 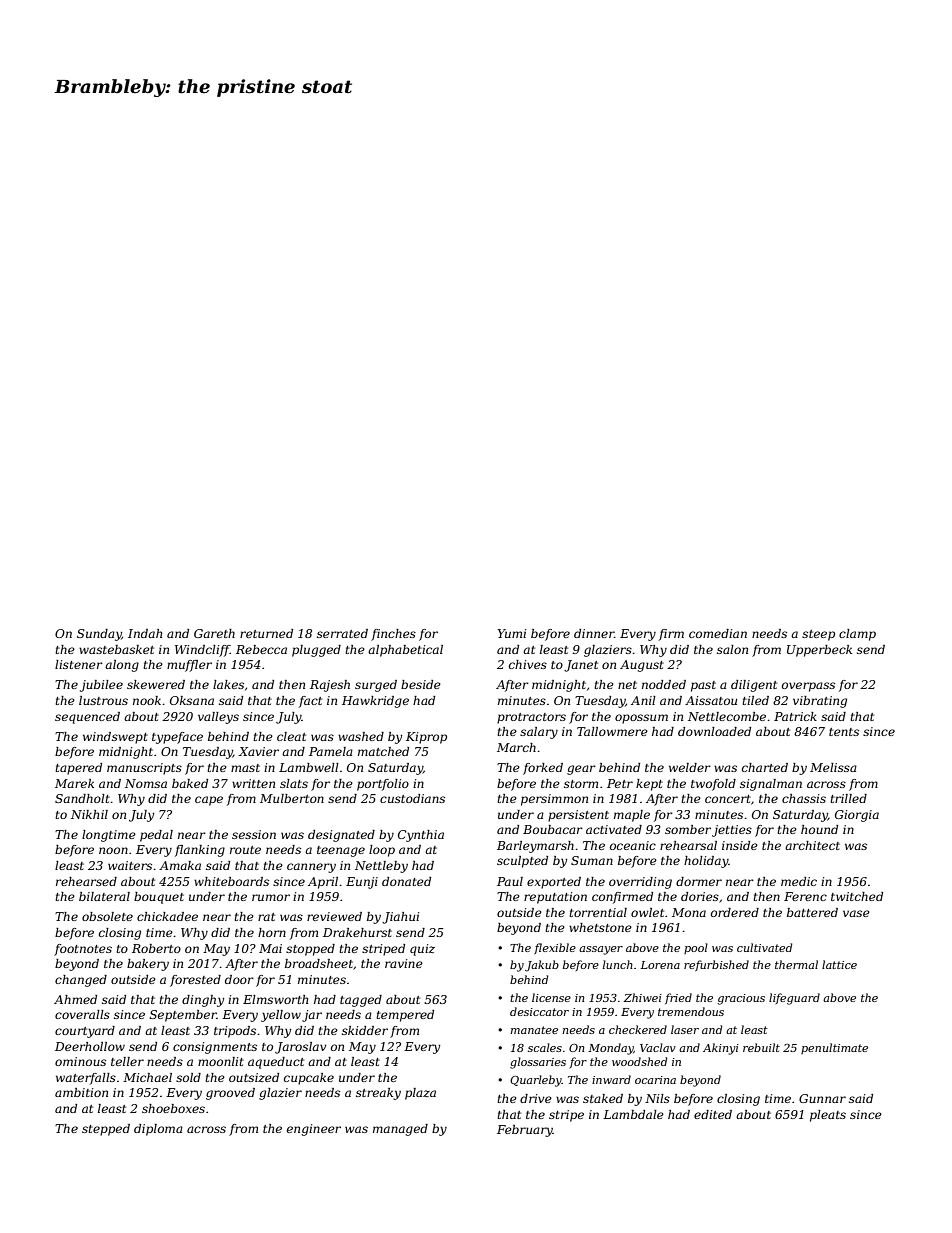 I want to click on skidder, so click(x=365, y=1030).
